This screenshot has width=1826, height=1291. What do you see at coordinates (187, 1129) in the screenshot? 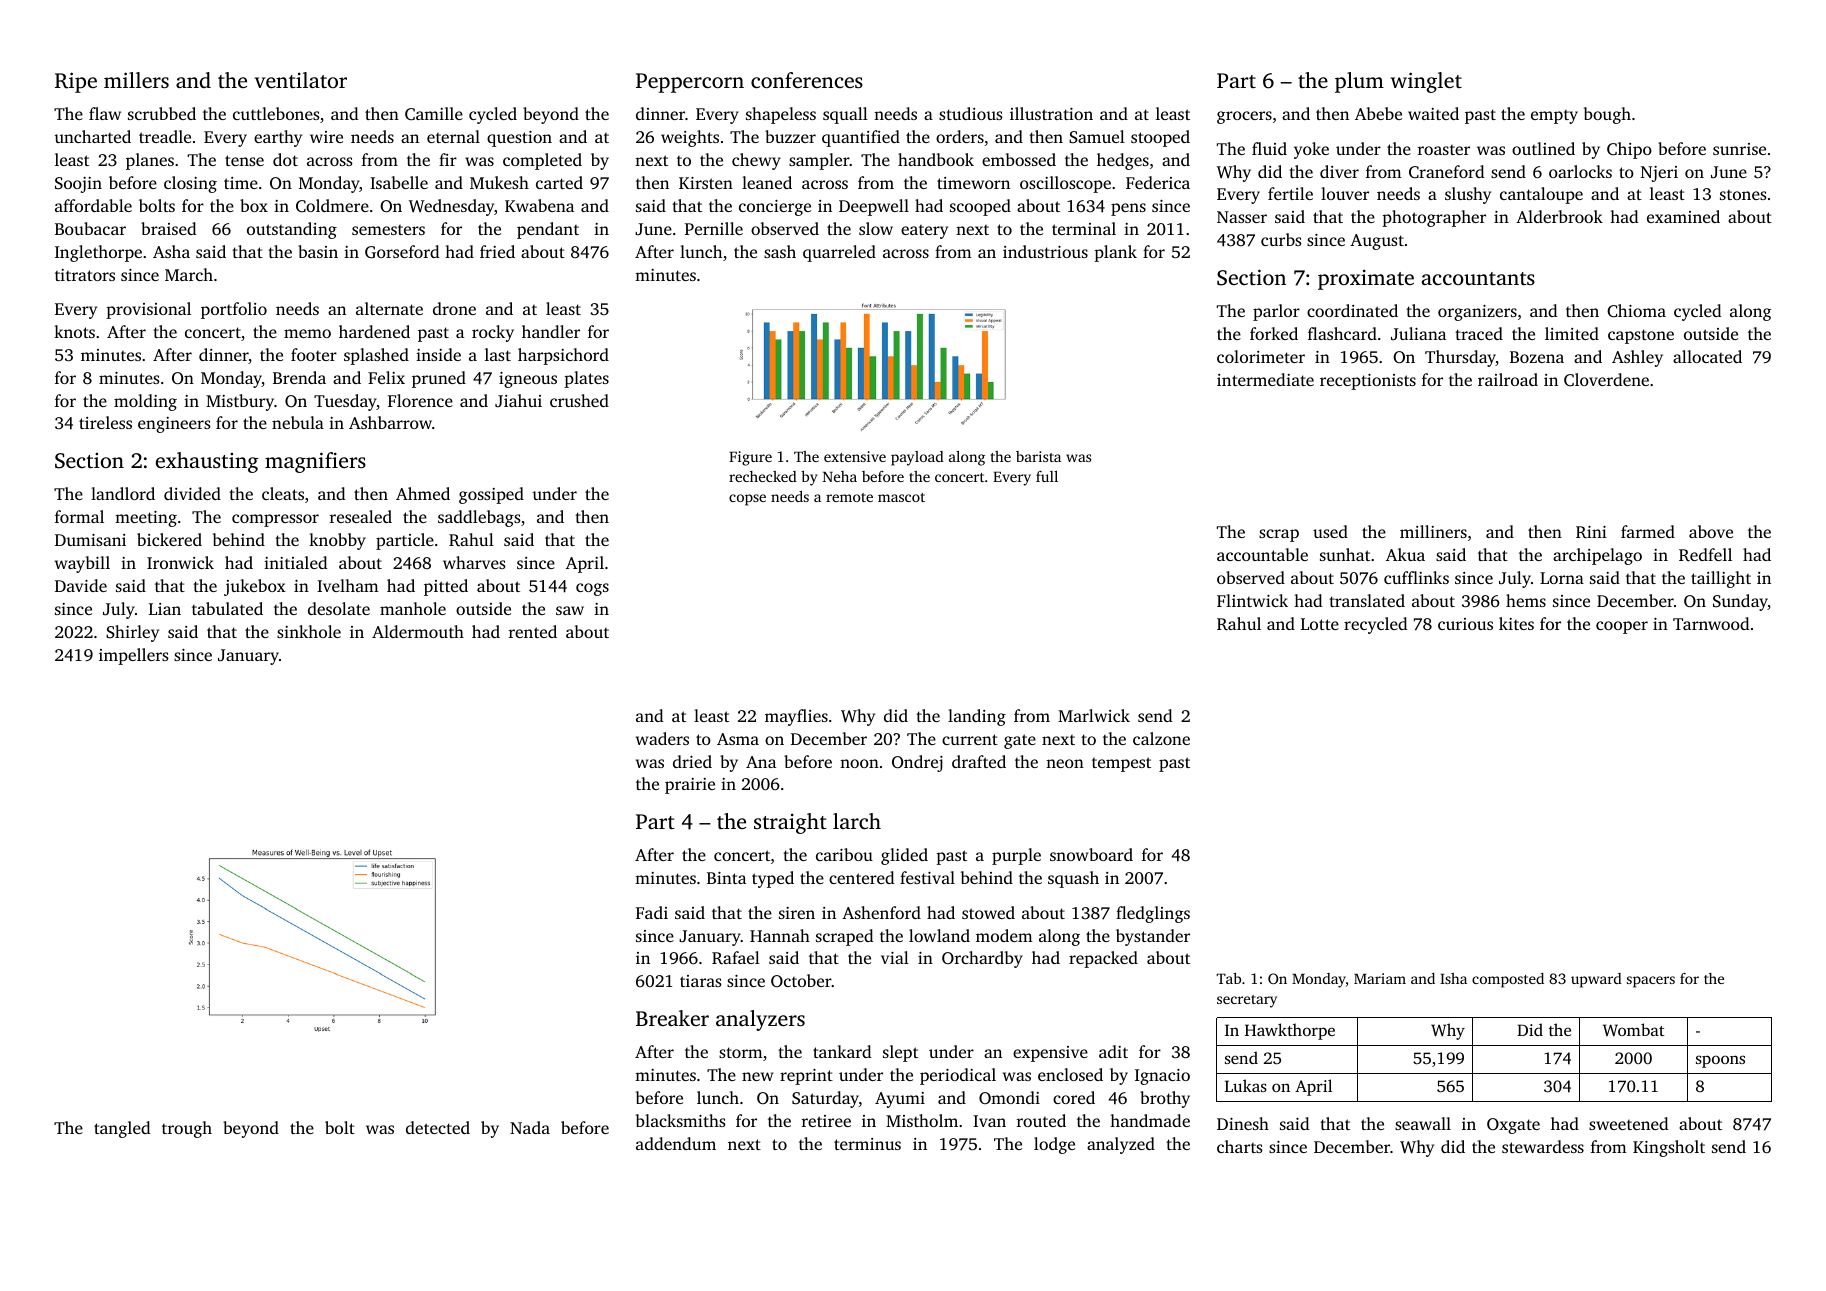
I see `trough` at bounding box center [187, 1129].
